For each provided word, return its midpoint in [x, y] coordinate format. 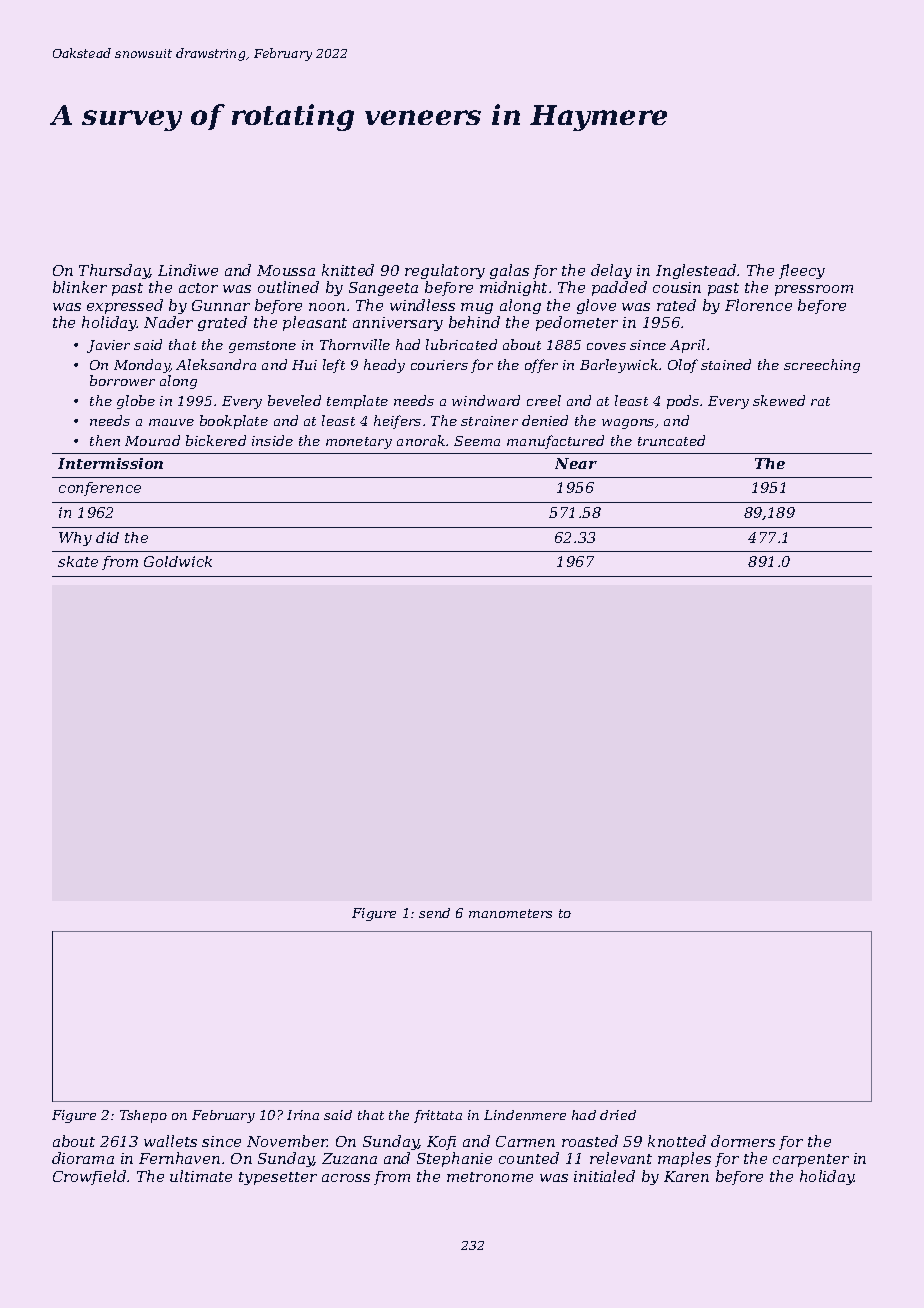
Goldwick [178, 561]
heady [384, 366]
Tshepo [143, 1116]
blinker [80, 287]
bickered [216, 440]
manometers [510, 913]
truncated [671, 440]
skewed [779, 400]
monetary [359, 443]
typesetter [278, 1178]
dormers [743, 1141]
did [107, 537]
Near [576, 463]
